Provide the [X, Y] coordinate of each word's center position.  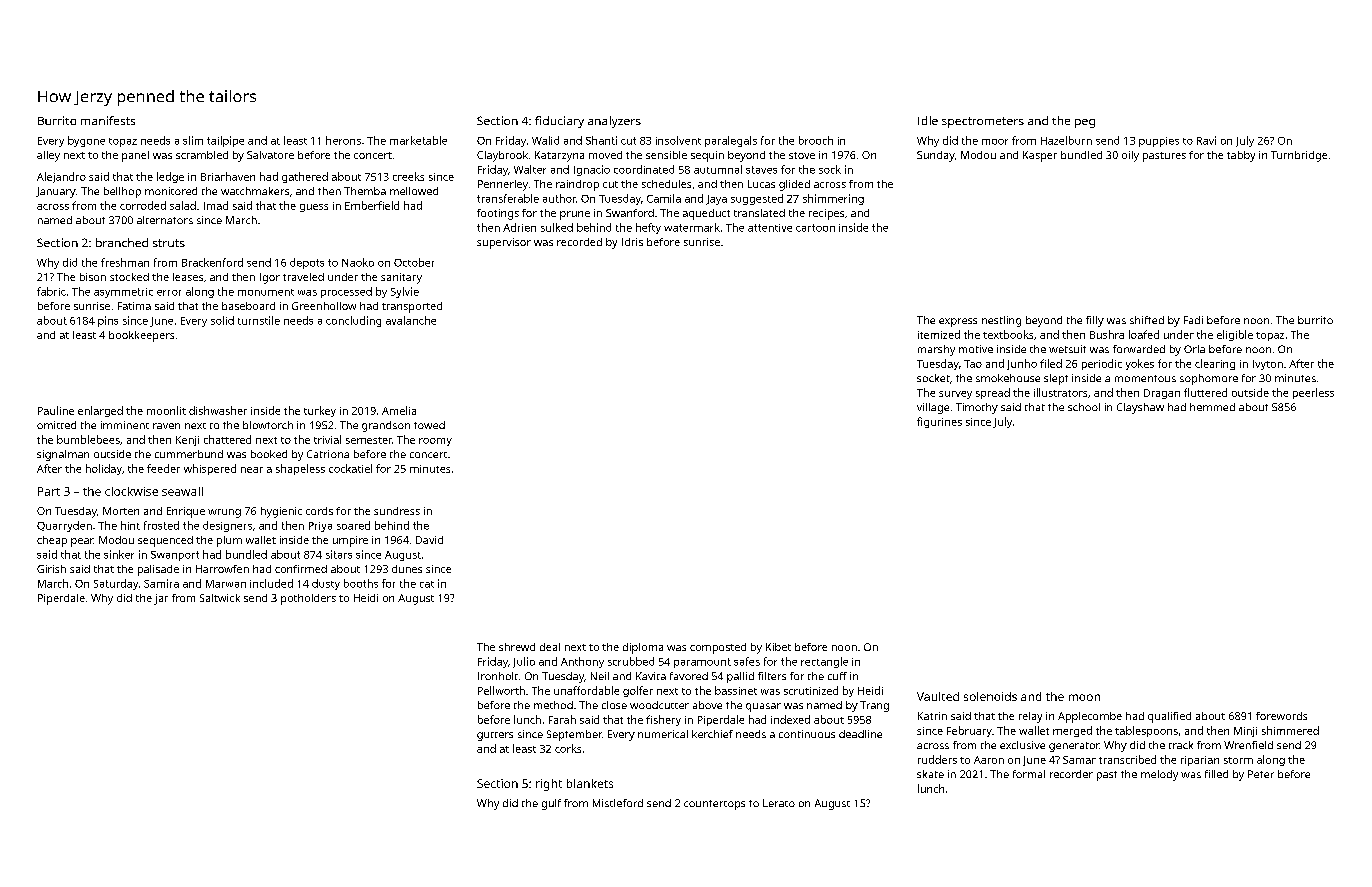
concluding [353, 321]
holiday [104, 469]
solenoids [990, 696]
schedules [666, 184]
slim [193, 140]
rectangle [824, 662]
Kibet [778, 647]
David [429, 540]
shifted [1147, 320]
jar [161, 599]
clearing [1215, 364]
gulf [551, 804]
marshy [936, 350]
